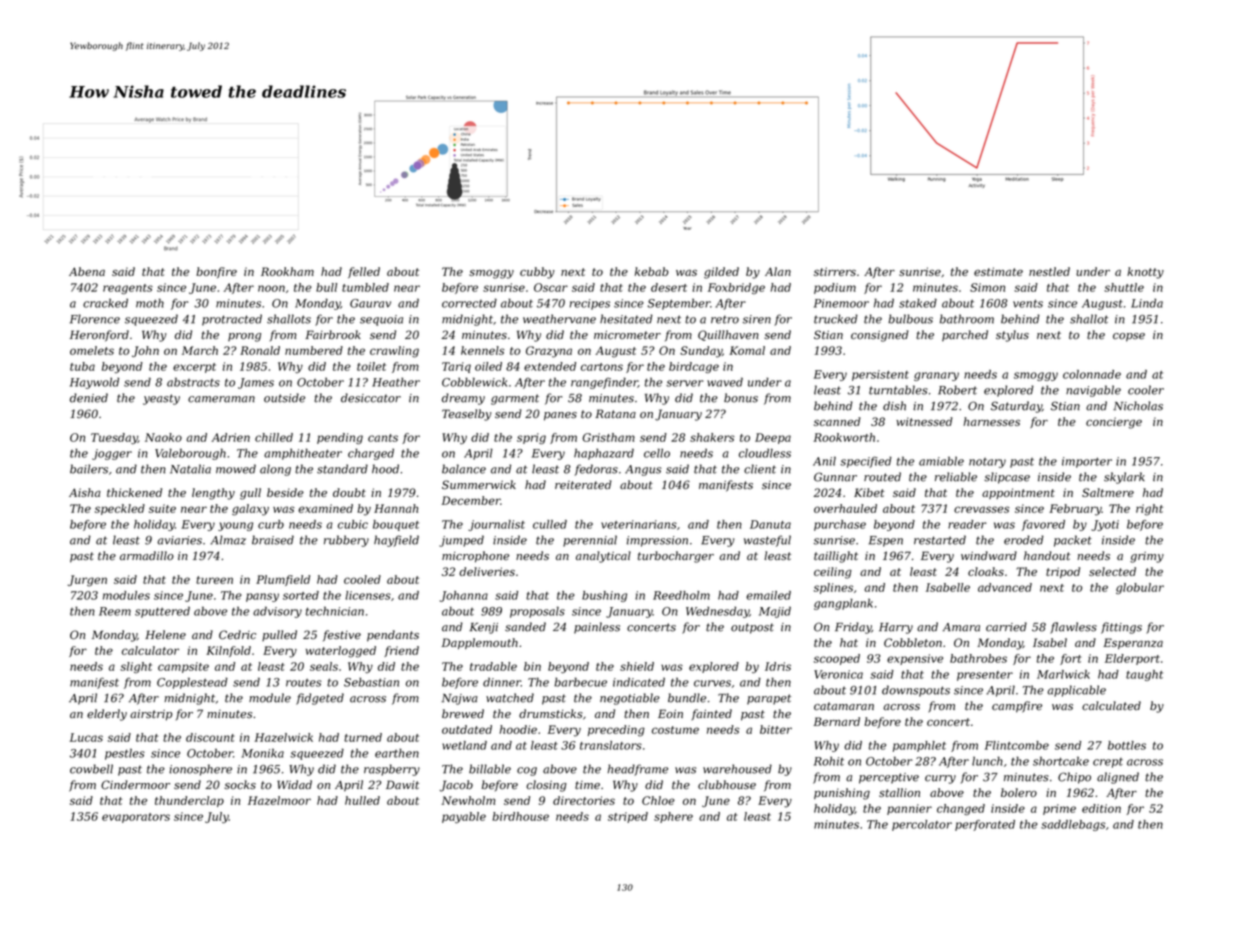  Describe the element at coordinates (89, 469) in the screenshot. I see `bailers` at that location.
